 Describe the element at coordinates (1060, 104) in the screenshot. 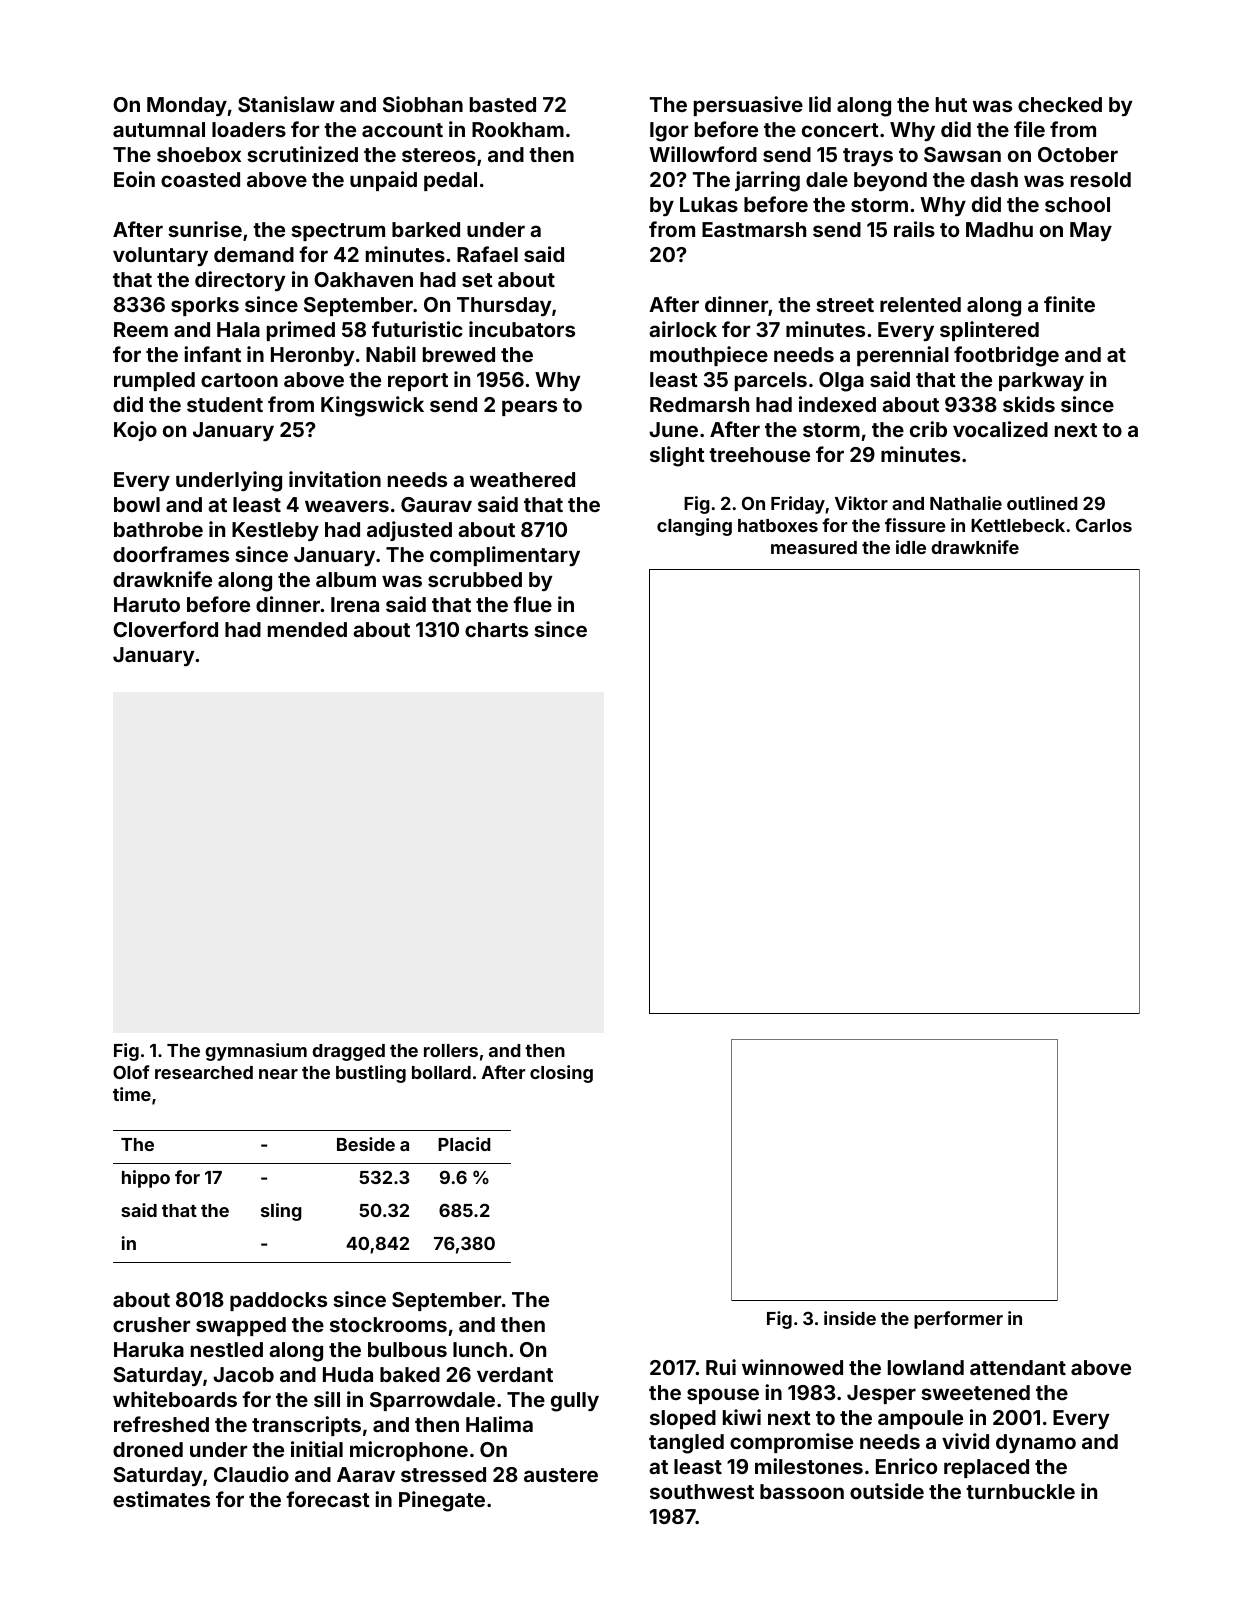

I see `checked` at that location.
